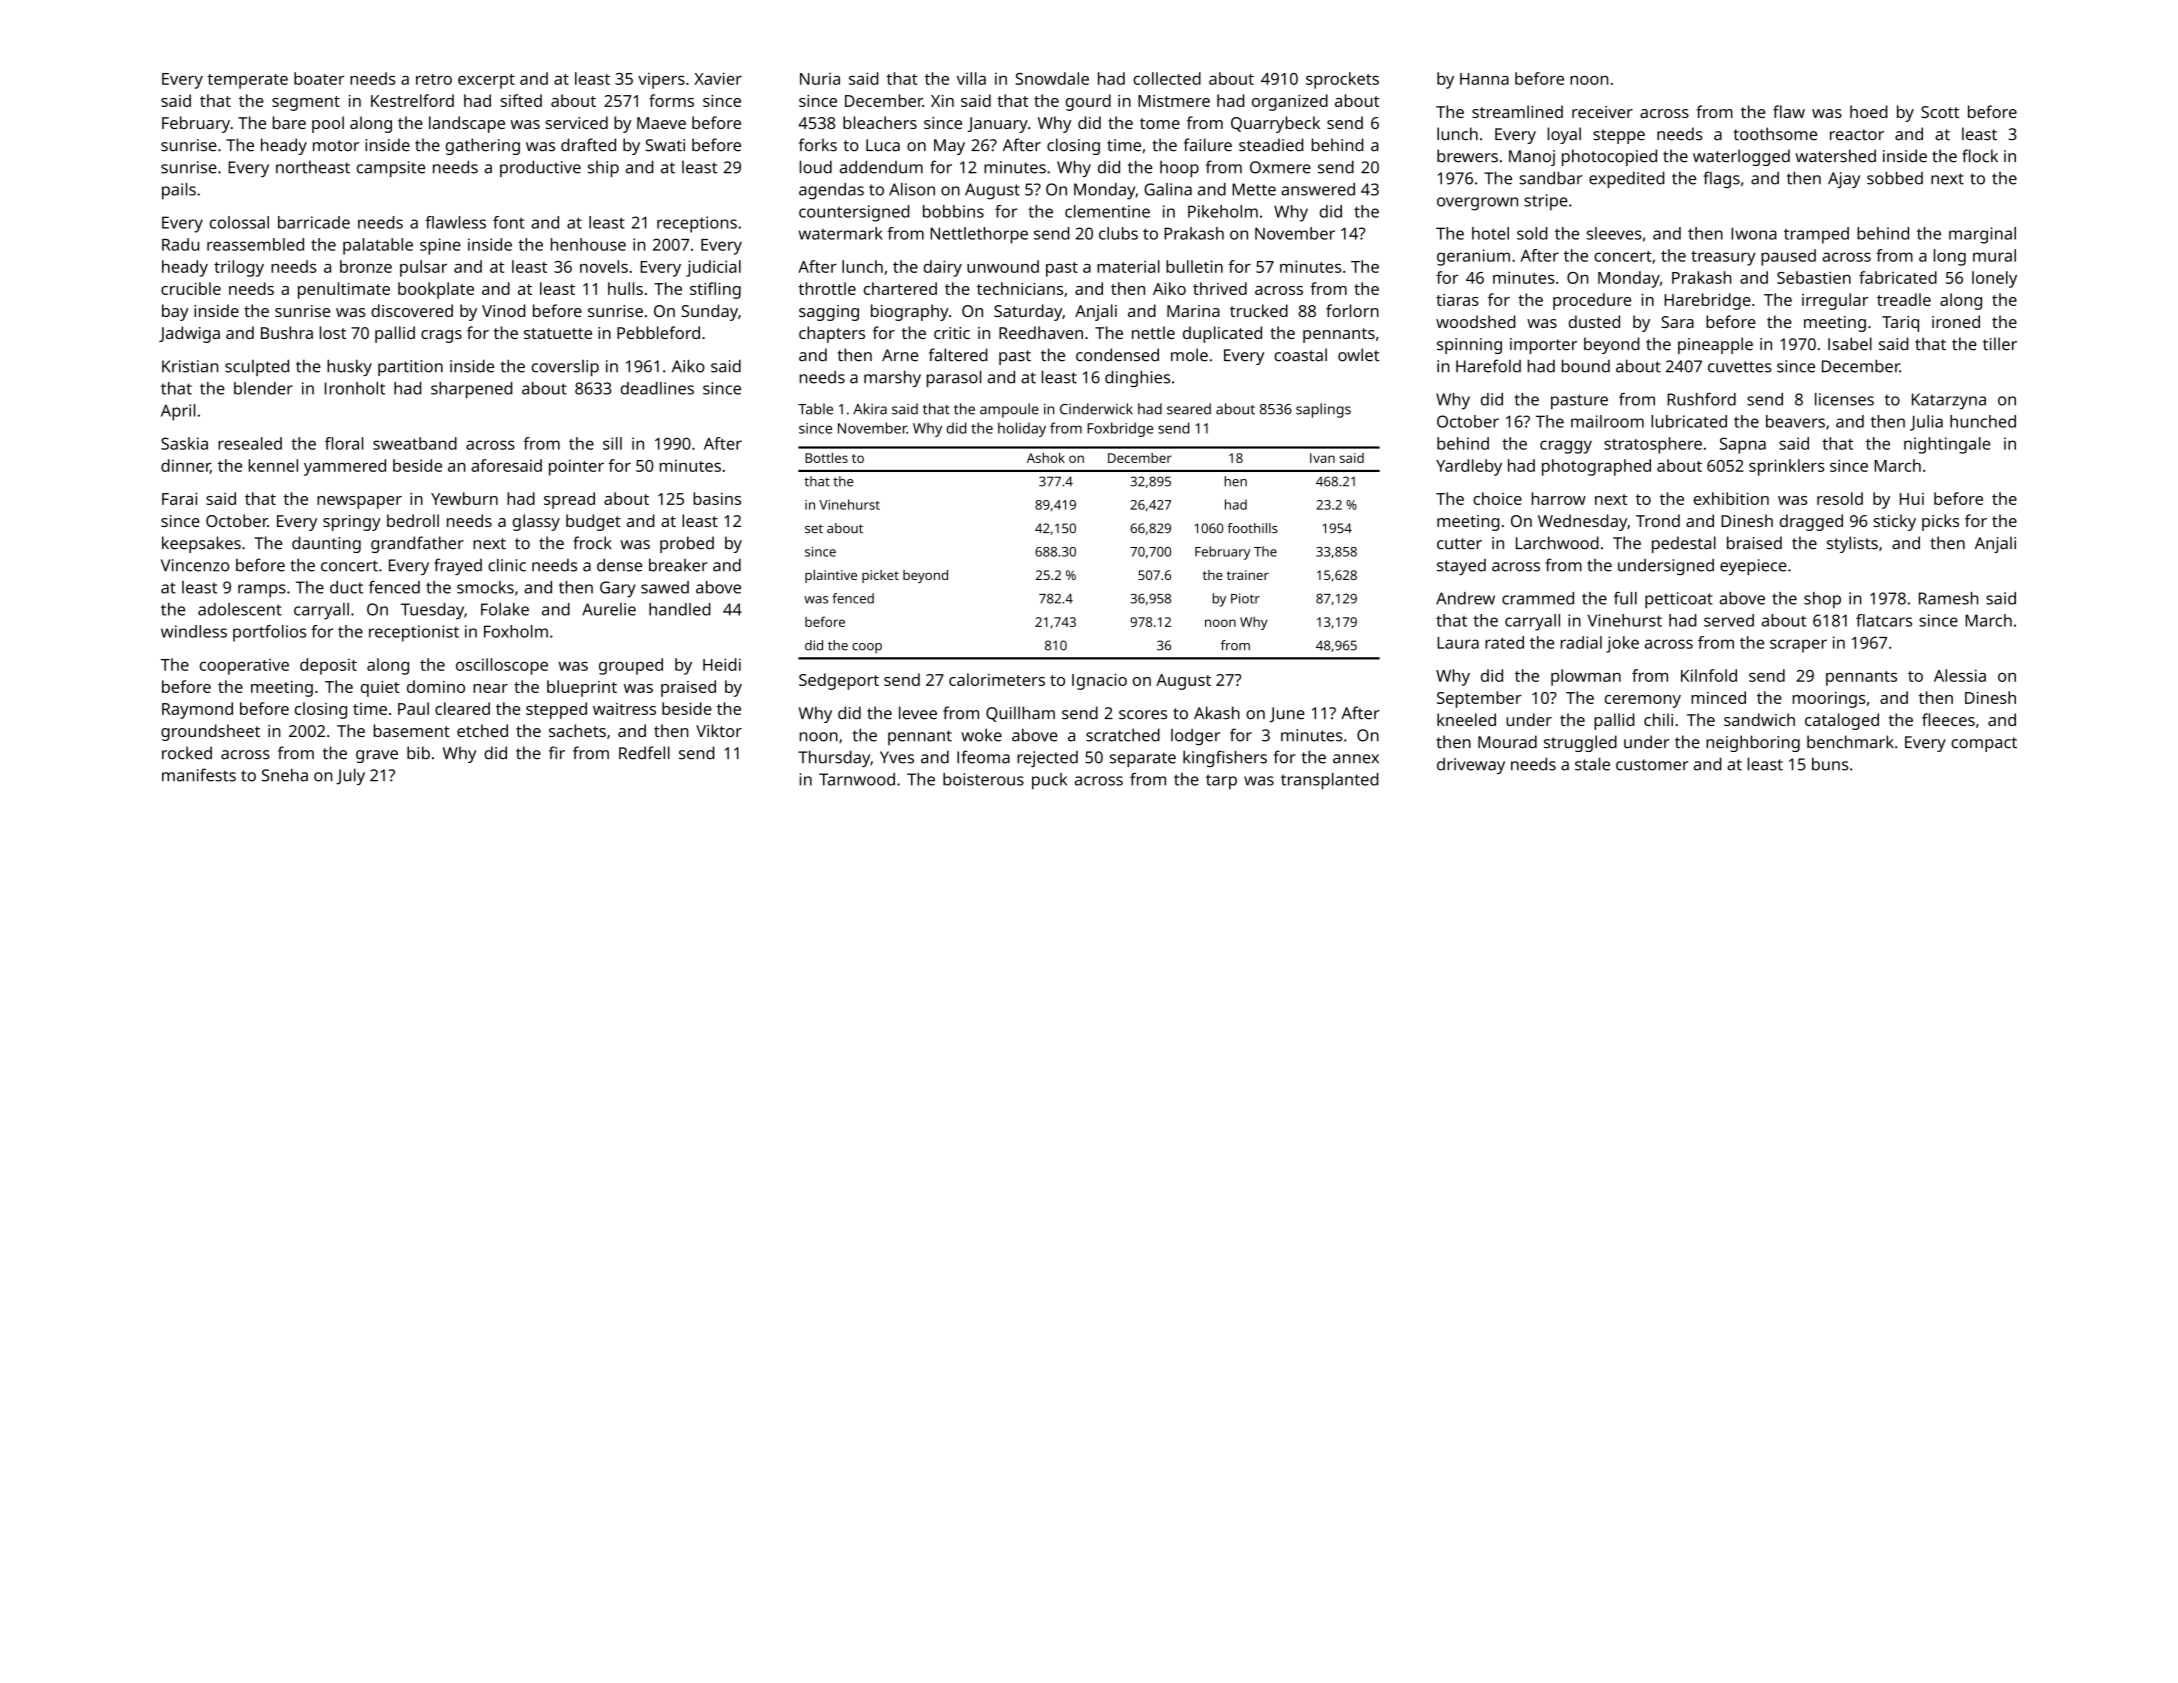  I want to click on mailroom, so click(1607, 421).
